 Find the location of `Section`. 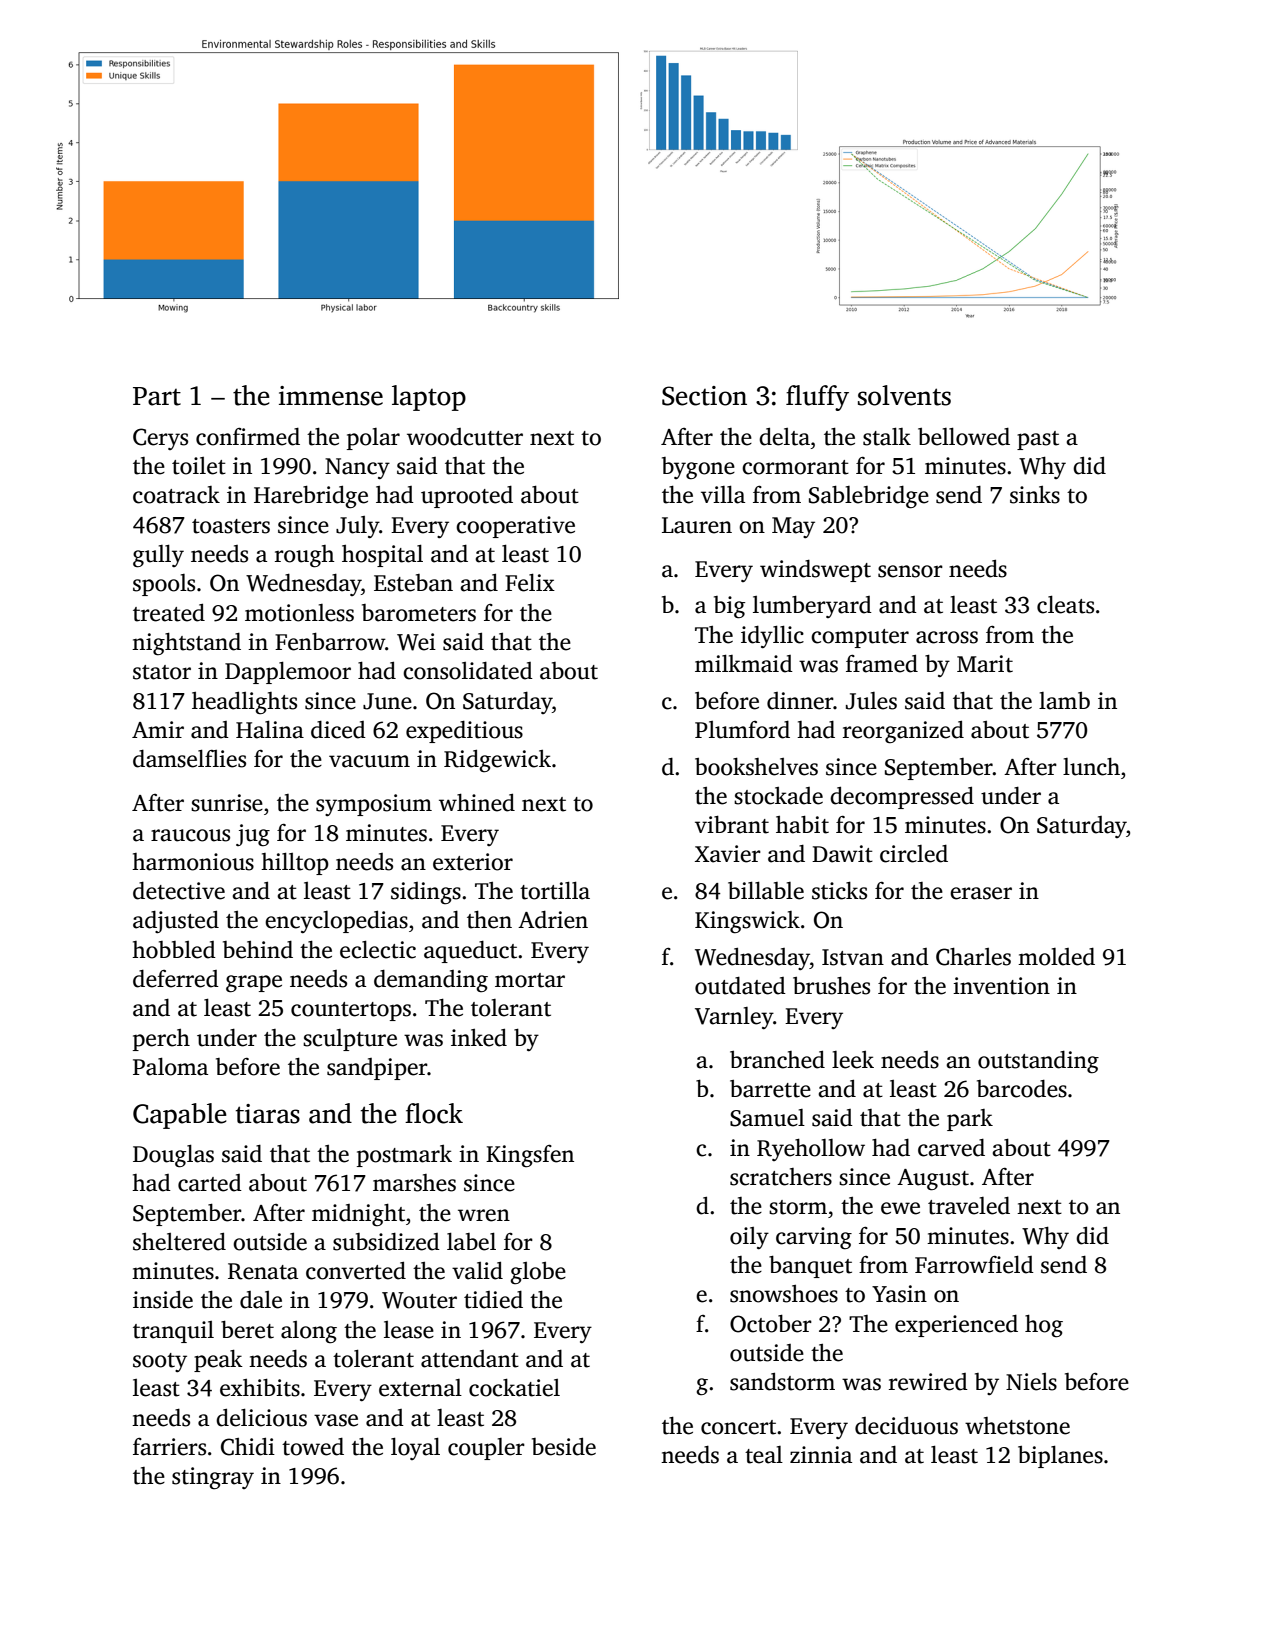

Section is located at coordinates (704, 396).
